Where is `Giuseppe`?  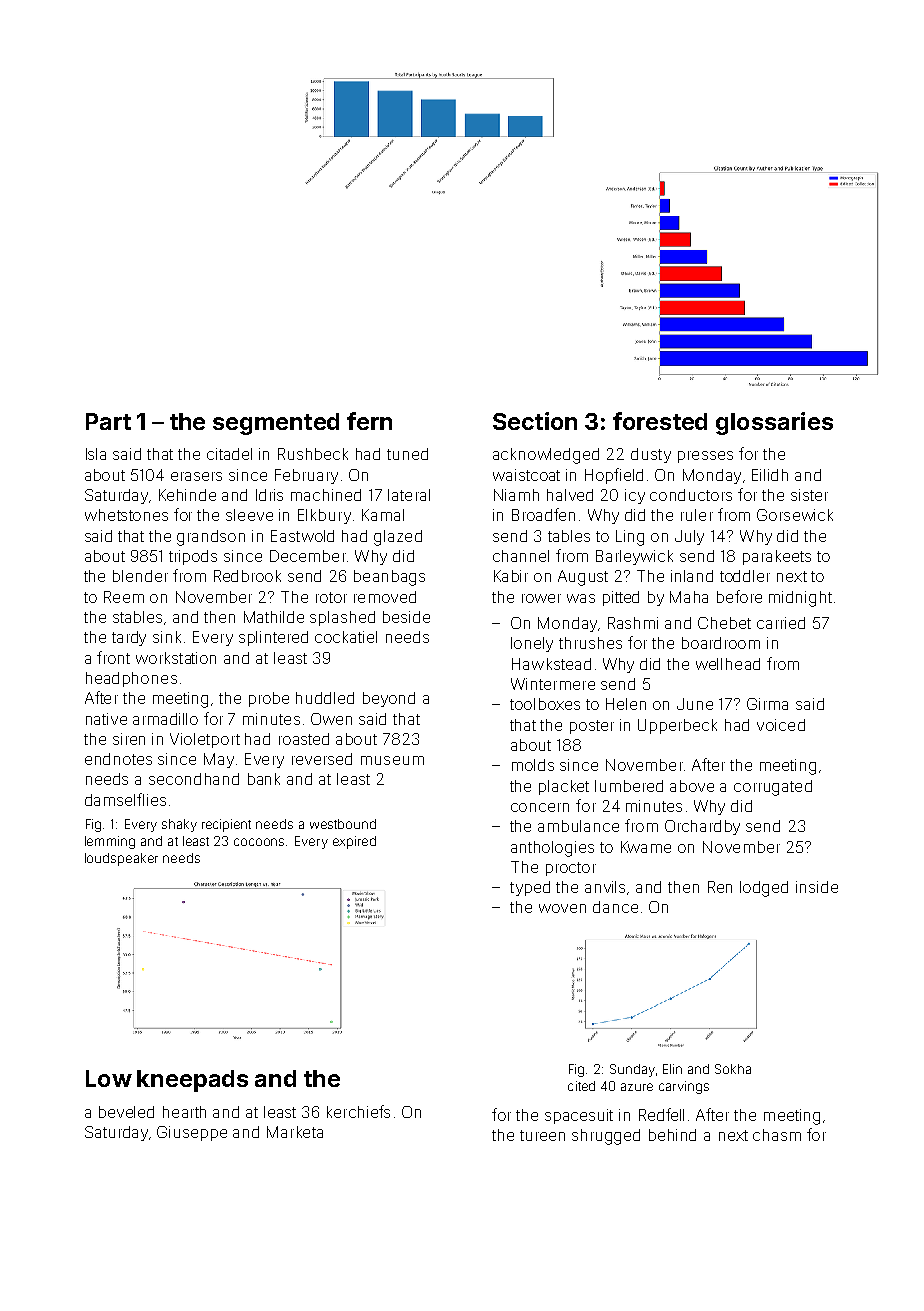
Giuseppe is located at coordinates (192, 1133).
